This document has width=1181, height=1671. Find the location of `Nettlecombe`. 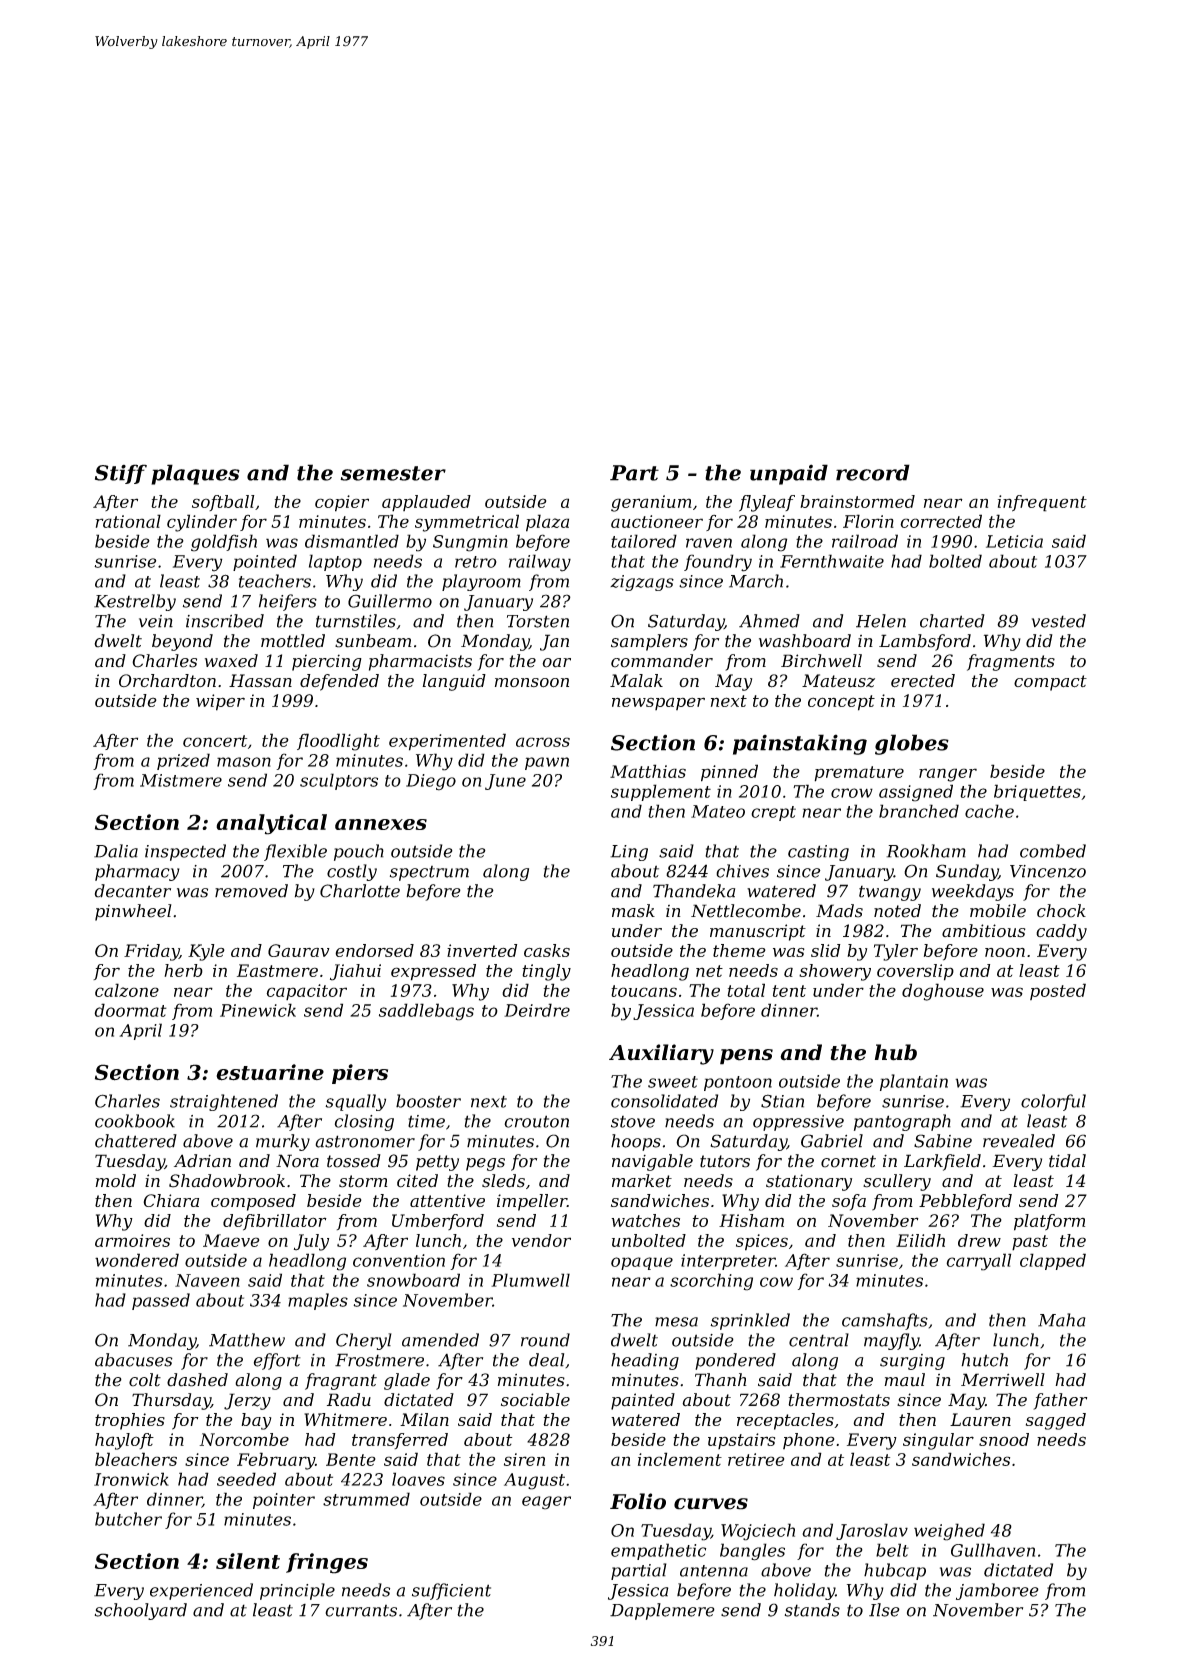

Nettlecombe is located at coordinates (746, 911).
